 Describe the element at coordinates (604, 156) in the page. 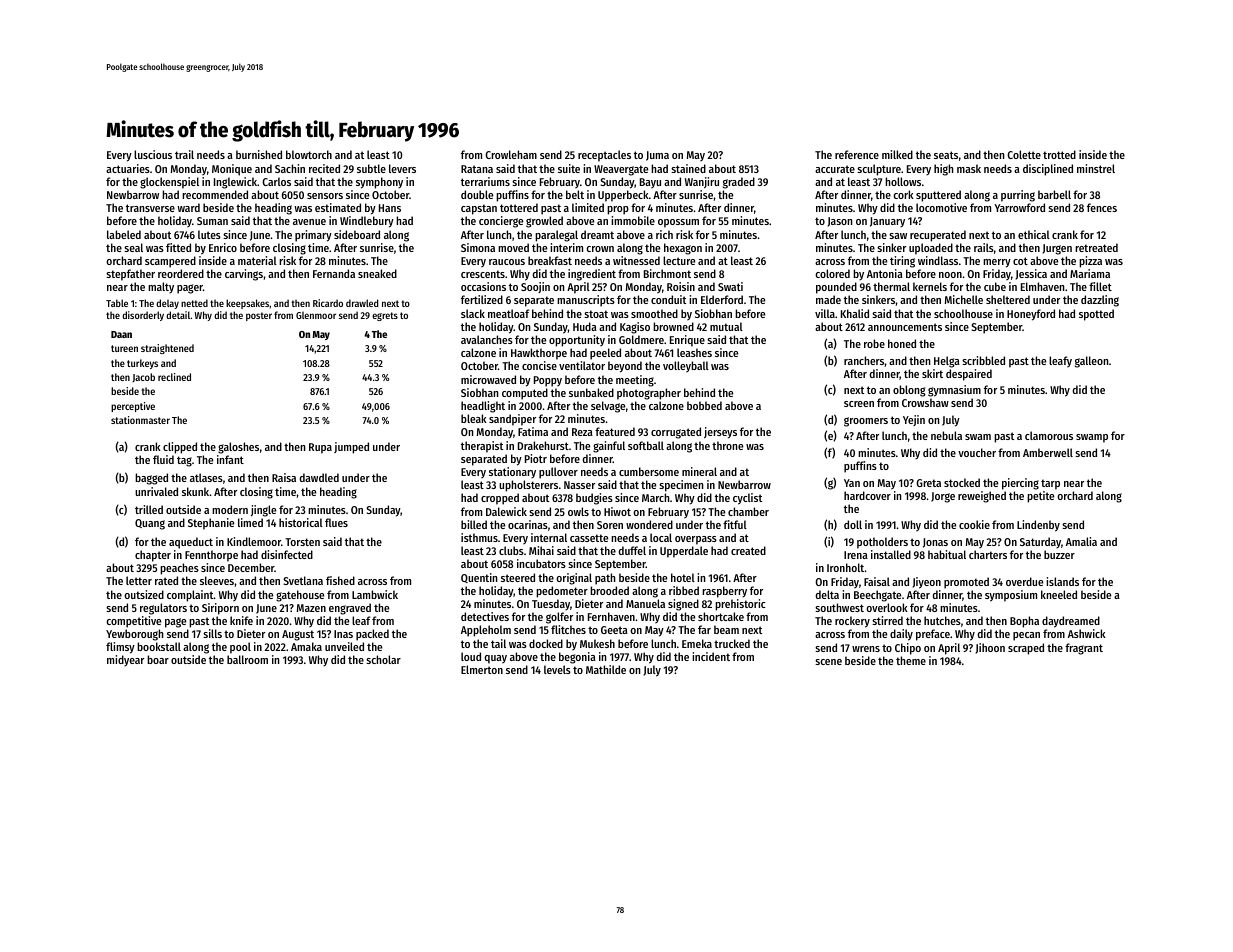

I see `receptacles` at that location.
